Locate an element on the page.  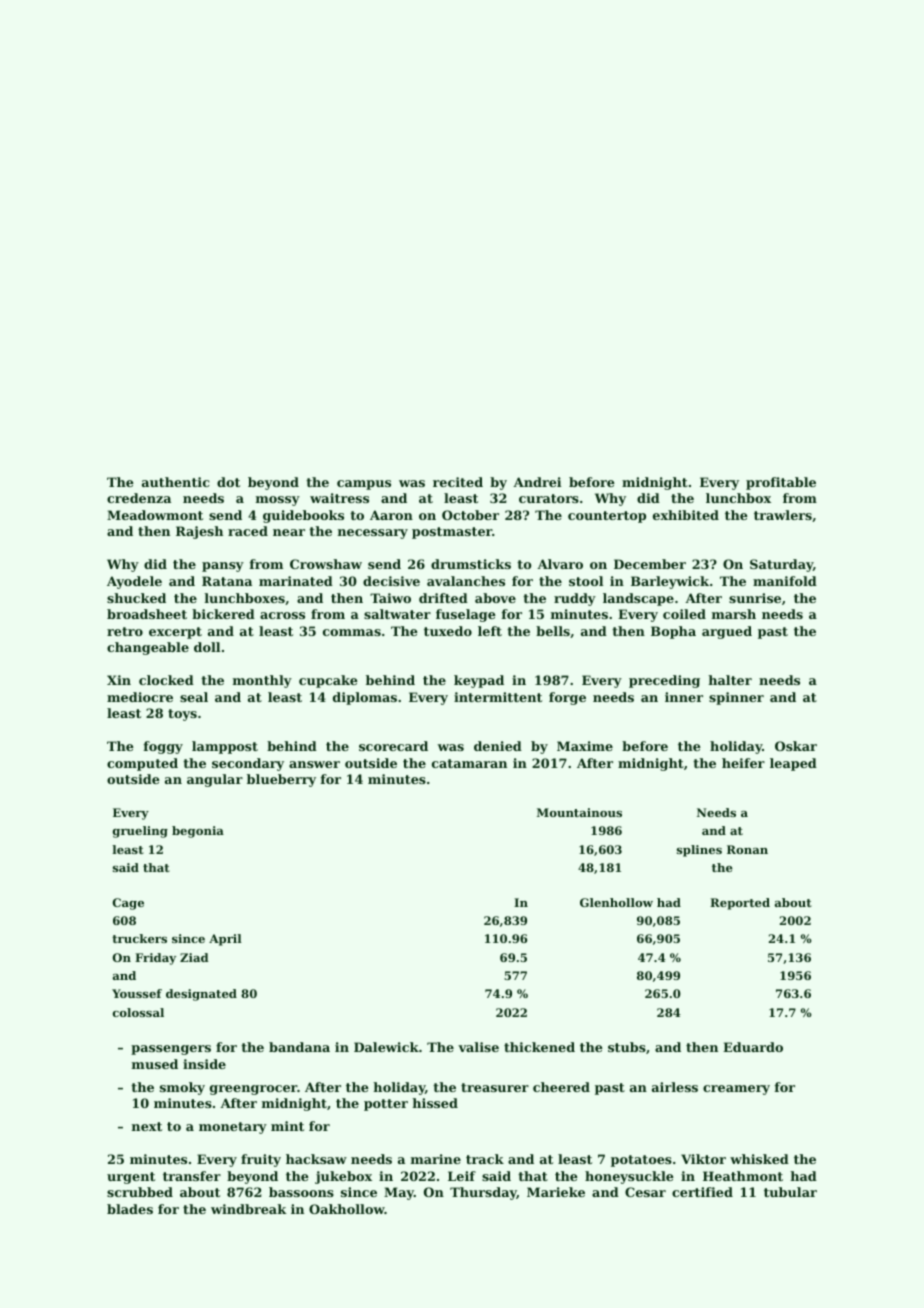
recited is located at coordinates (458, 482).
